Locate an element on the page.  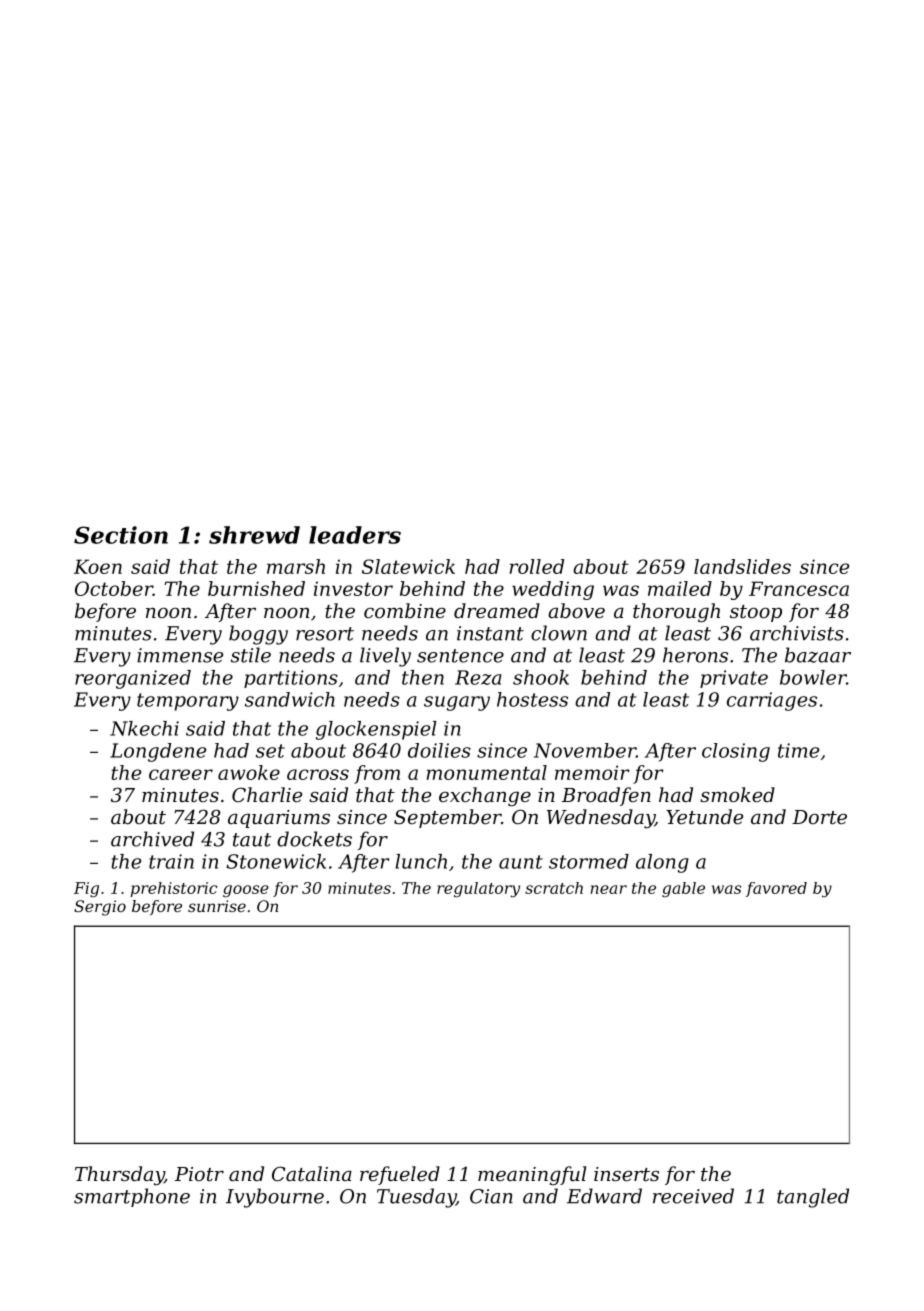
Dorte is located at coordinates (819, 817).
